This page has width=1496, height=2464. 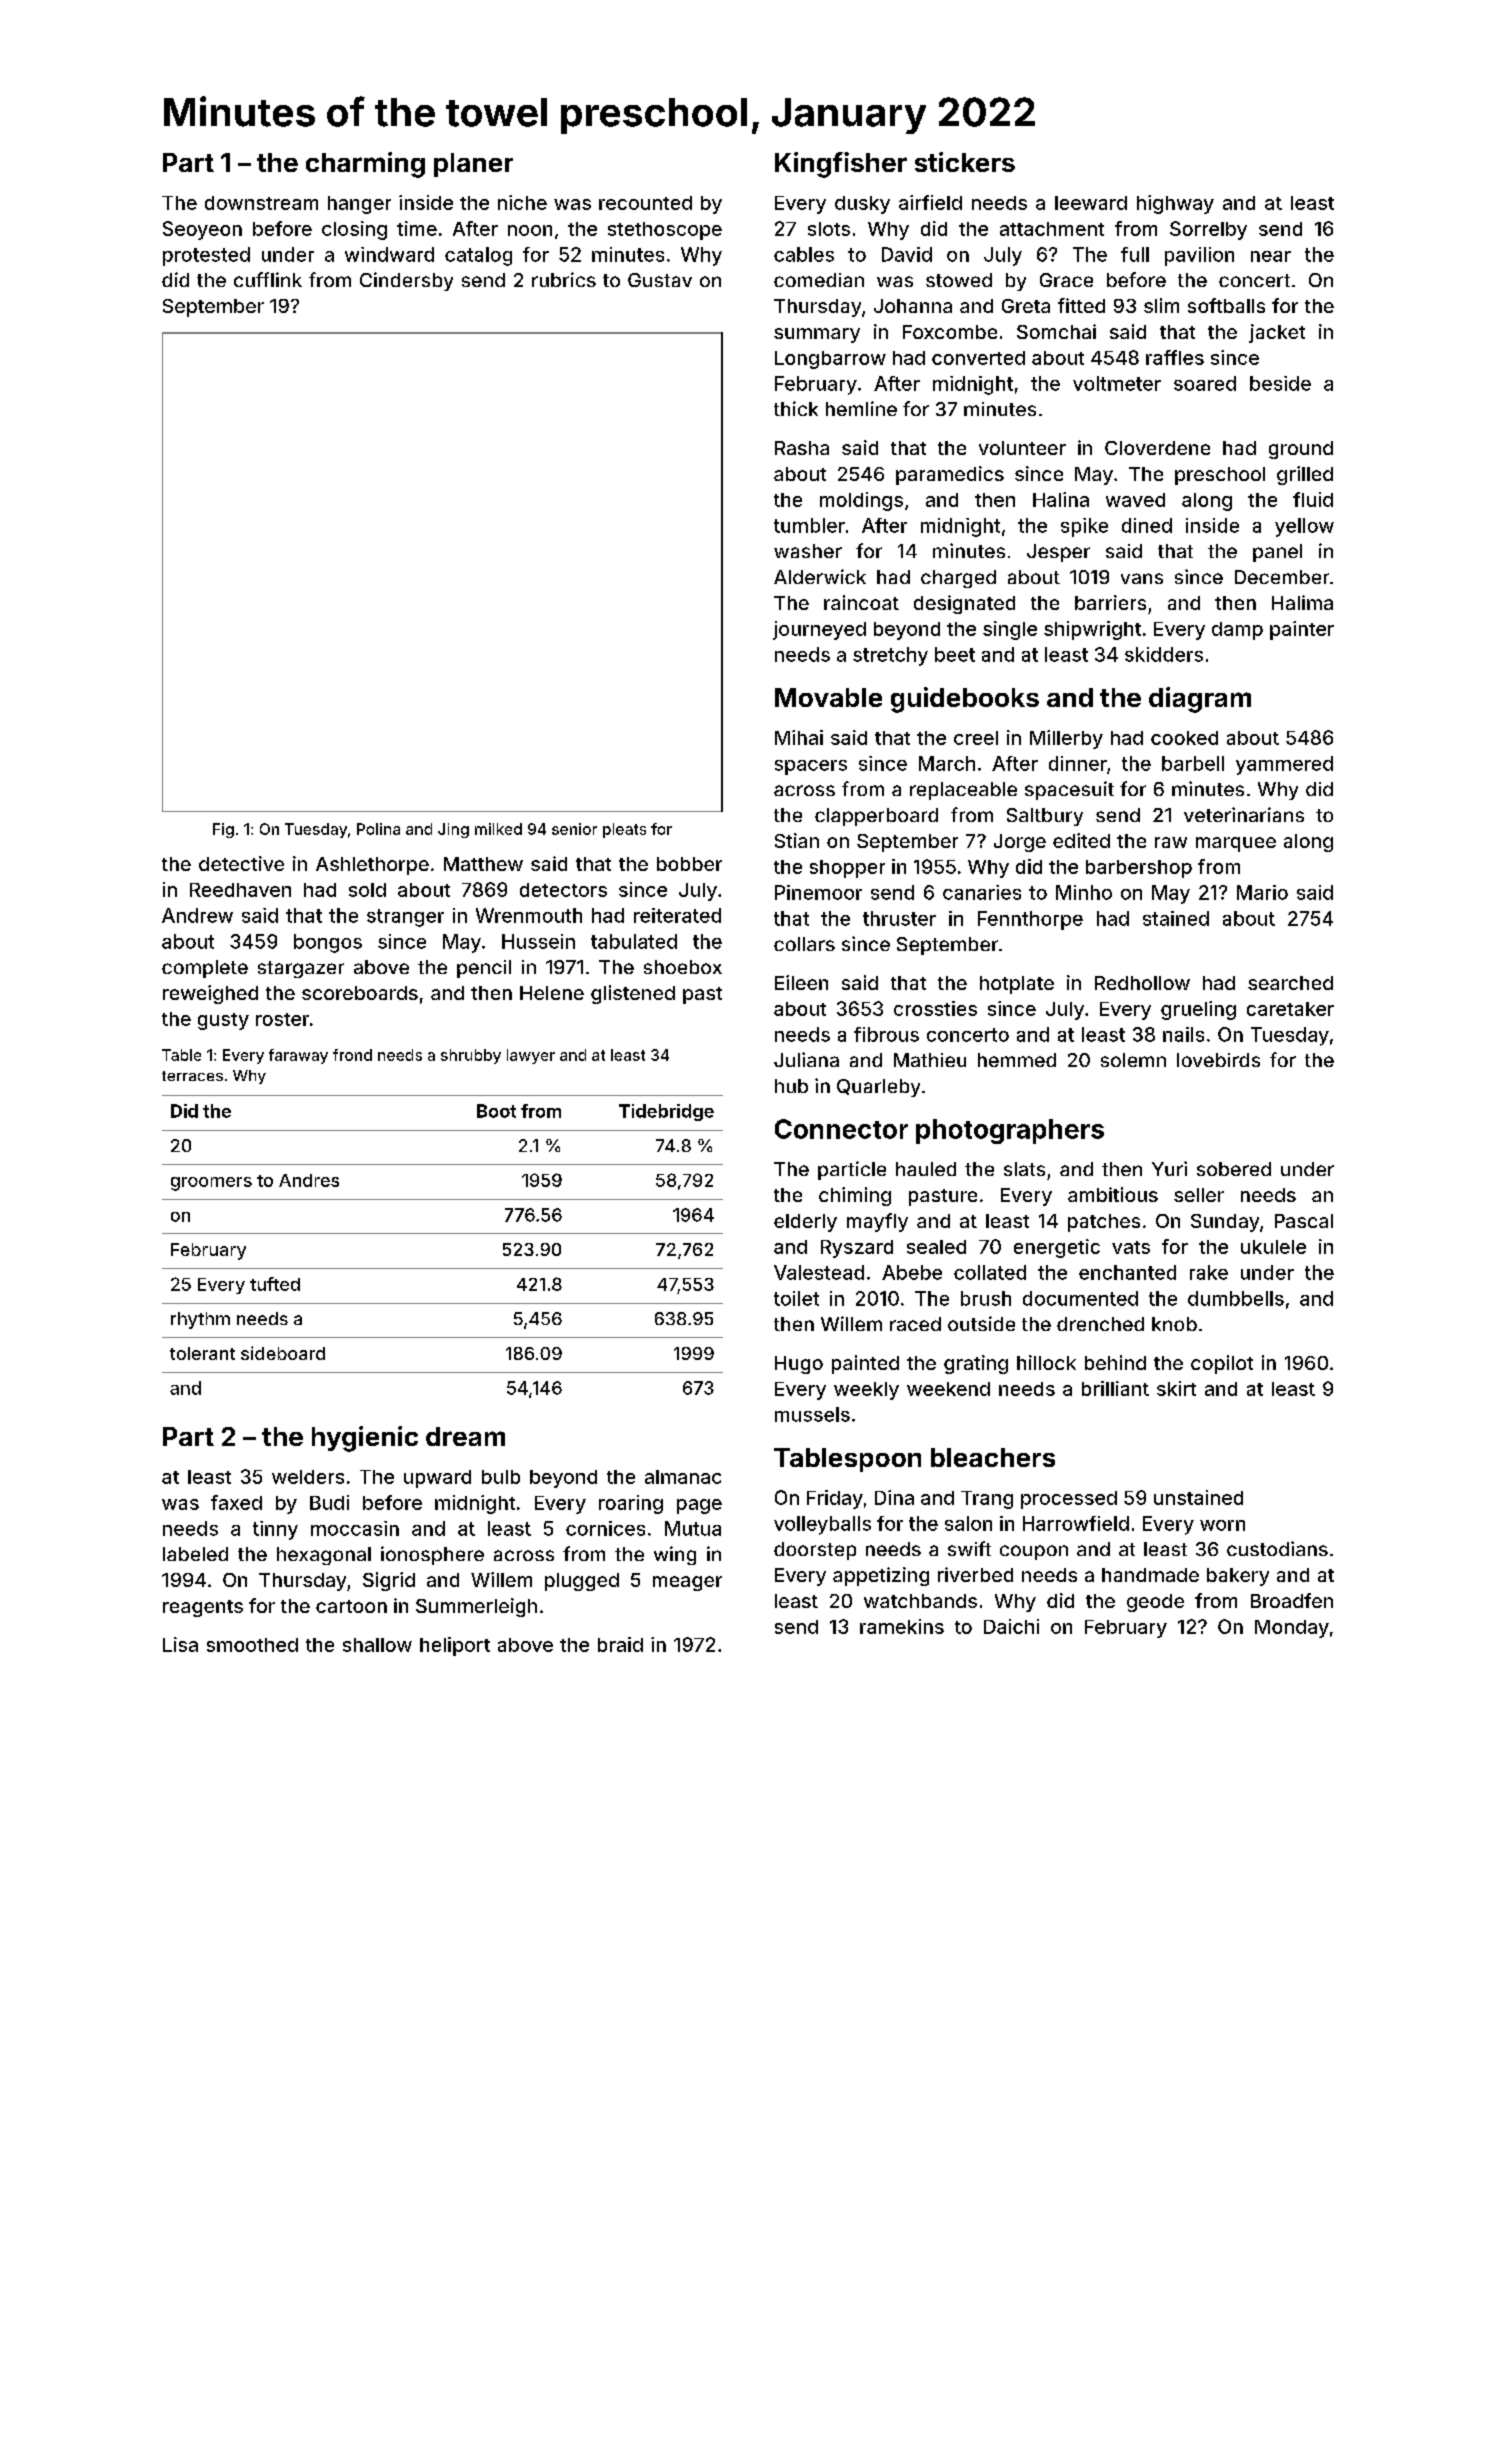 I want to click on Jorge, so click(x=1020, y=843).
